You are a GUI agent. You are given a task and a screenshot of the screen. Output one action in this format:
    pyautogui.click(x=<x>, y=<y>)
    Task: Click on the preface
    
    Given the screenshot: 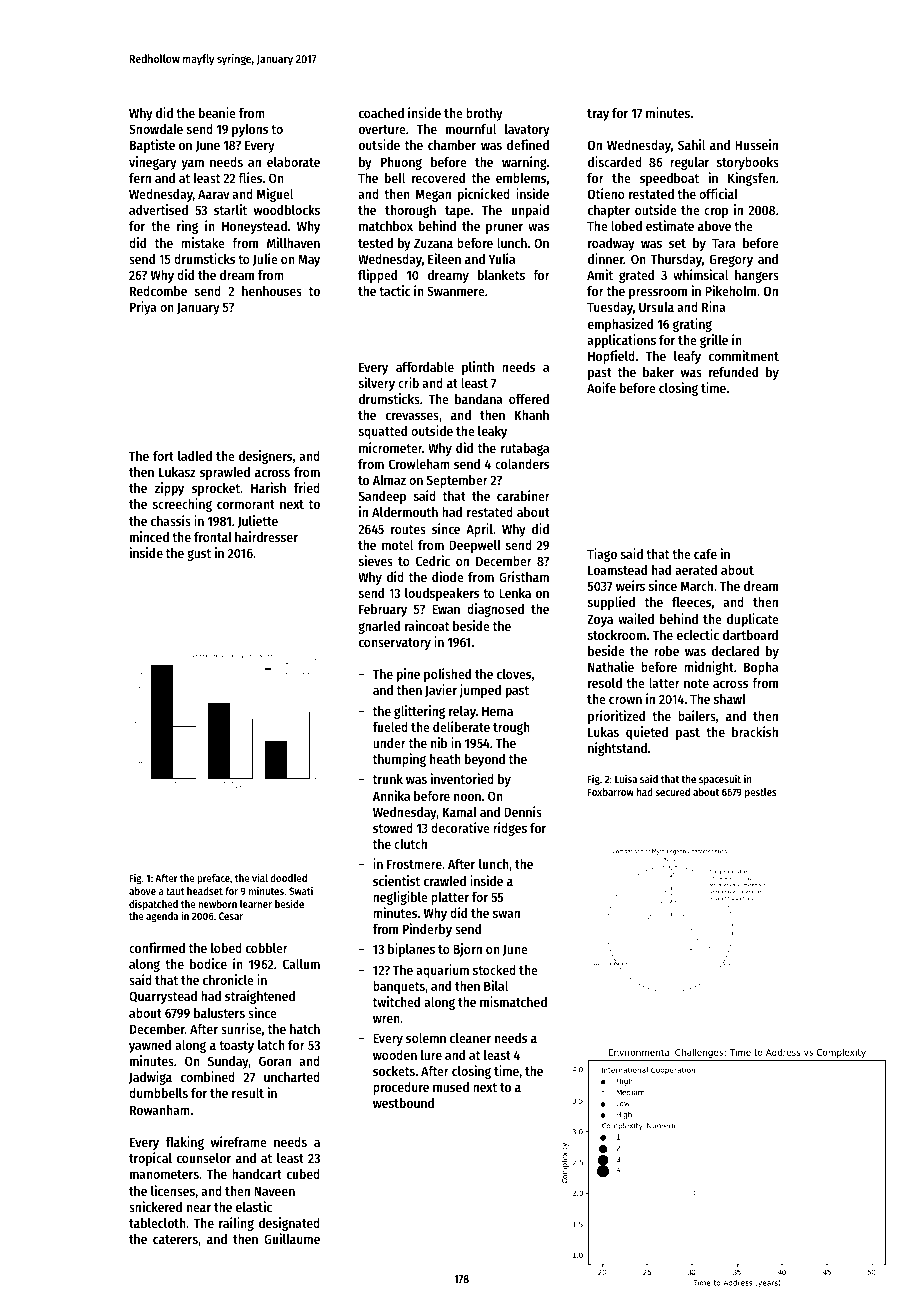 What is the action you would take?
    pyautogui.click(x=213, y=879)
